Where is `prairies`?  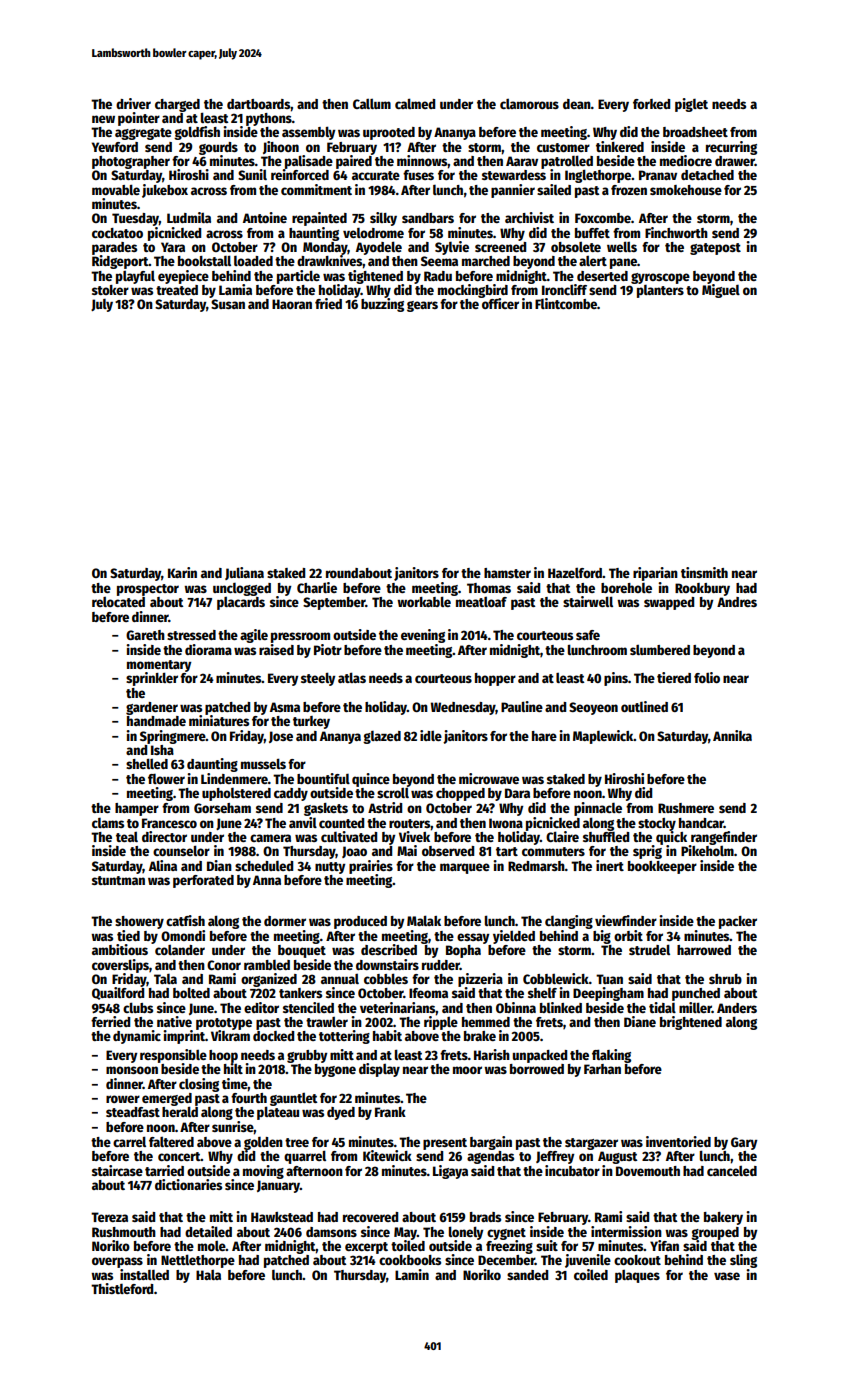 prairies is located at coordinates (371, 867).
